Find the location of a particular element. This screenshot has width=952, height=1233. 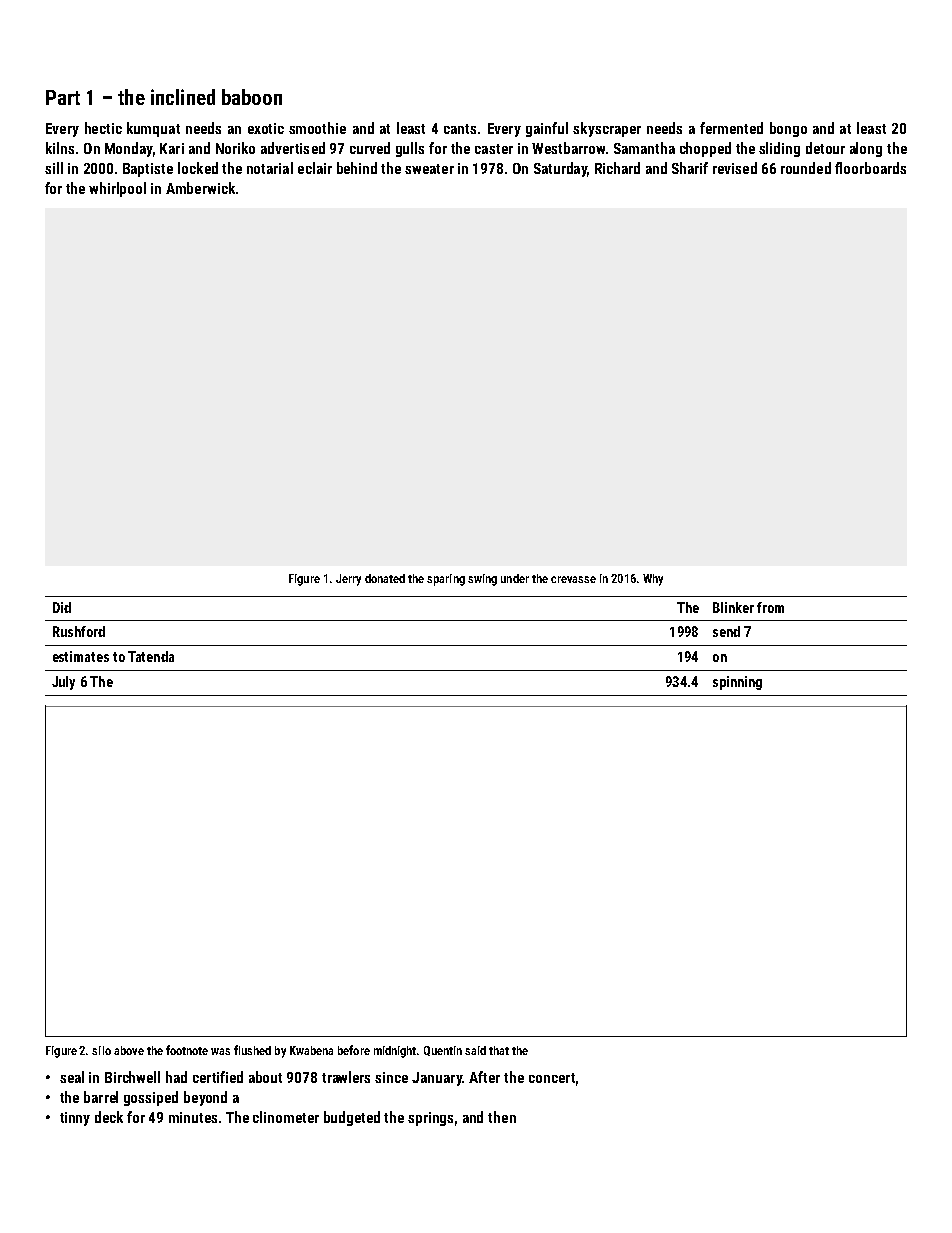

Saturday is located at coordinates (560, 169).
